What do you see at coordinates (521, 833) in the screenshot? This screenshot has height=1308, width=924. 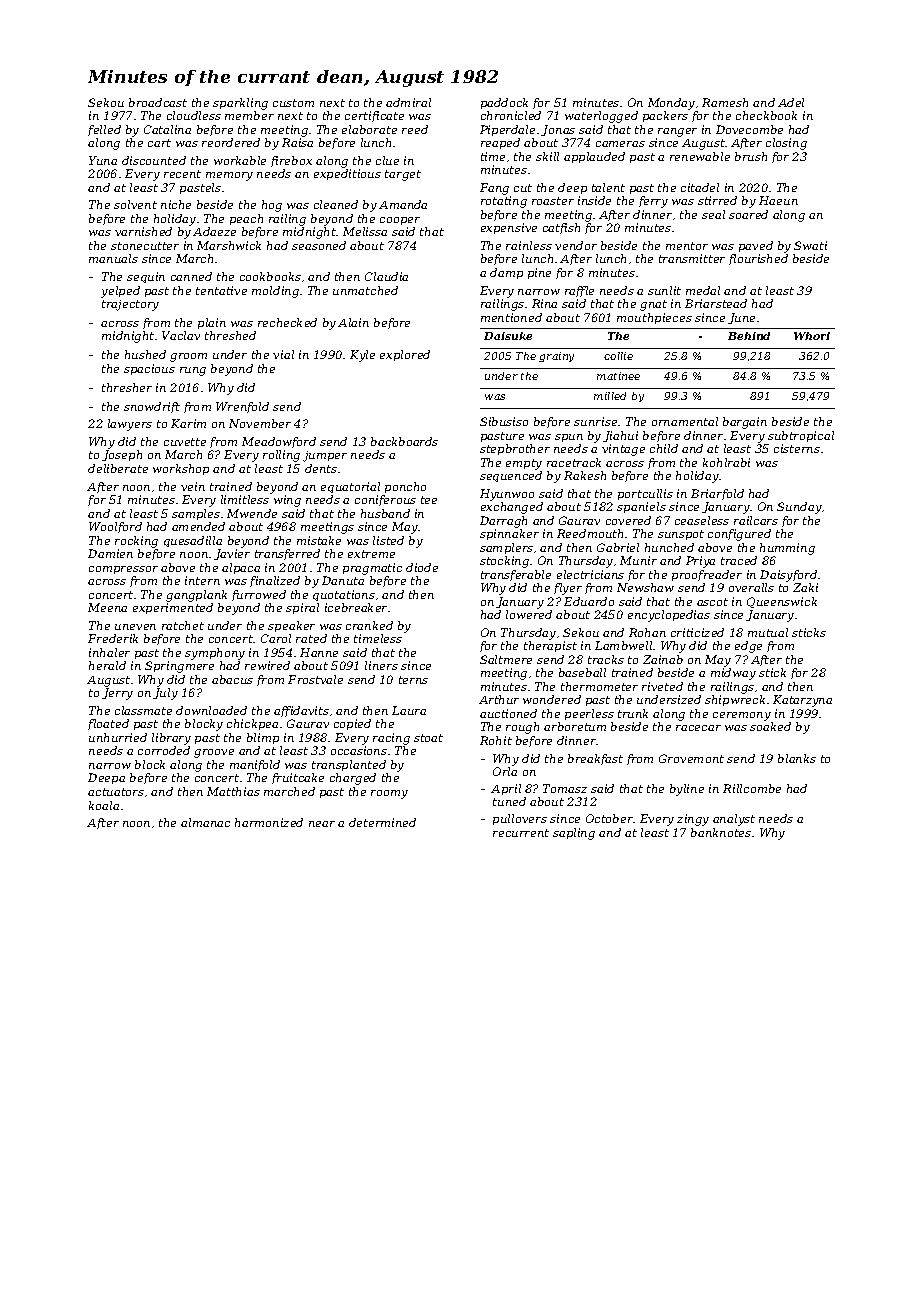 I see `recurrent` at bounding box center [521, 833].
